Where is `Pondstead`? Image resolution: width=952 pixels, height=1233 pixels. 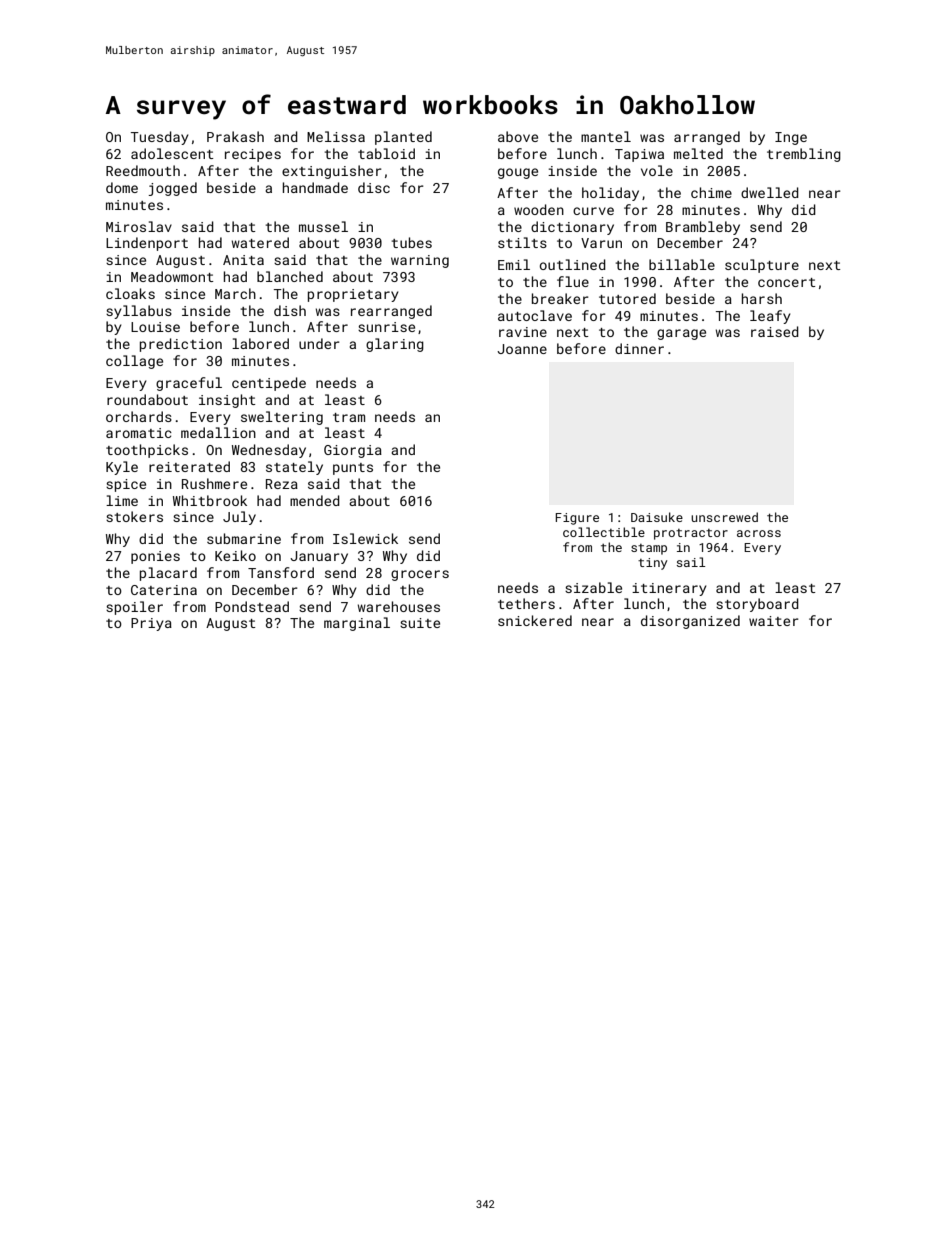 Pondstead is located at coordinates (252, 606).
